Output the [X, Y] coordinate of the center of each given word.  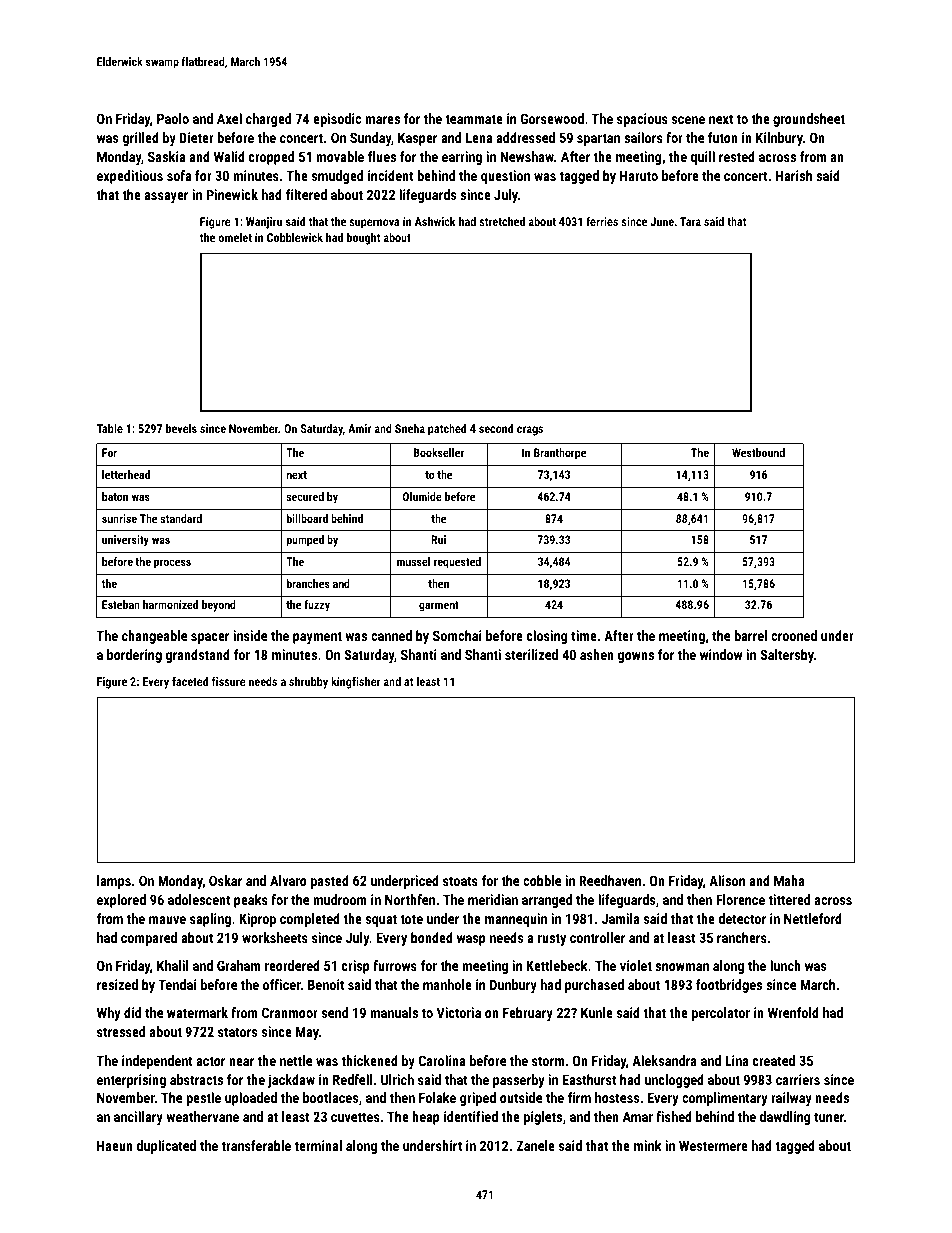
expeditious [130, 177]
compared [149, 939]
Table [110, 428]
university [125, 541]
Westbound [758, 452]
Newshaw [527, 156]
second [496, 428]
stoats [460, 881]
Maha [789, 880]
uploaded [251, 1099]
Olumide [422, 496]
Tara [690, 221]
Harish [794, 175]
